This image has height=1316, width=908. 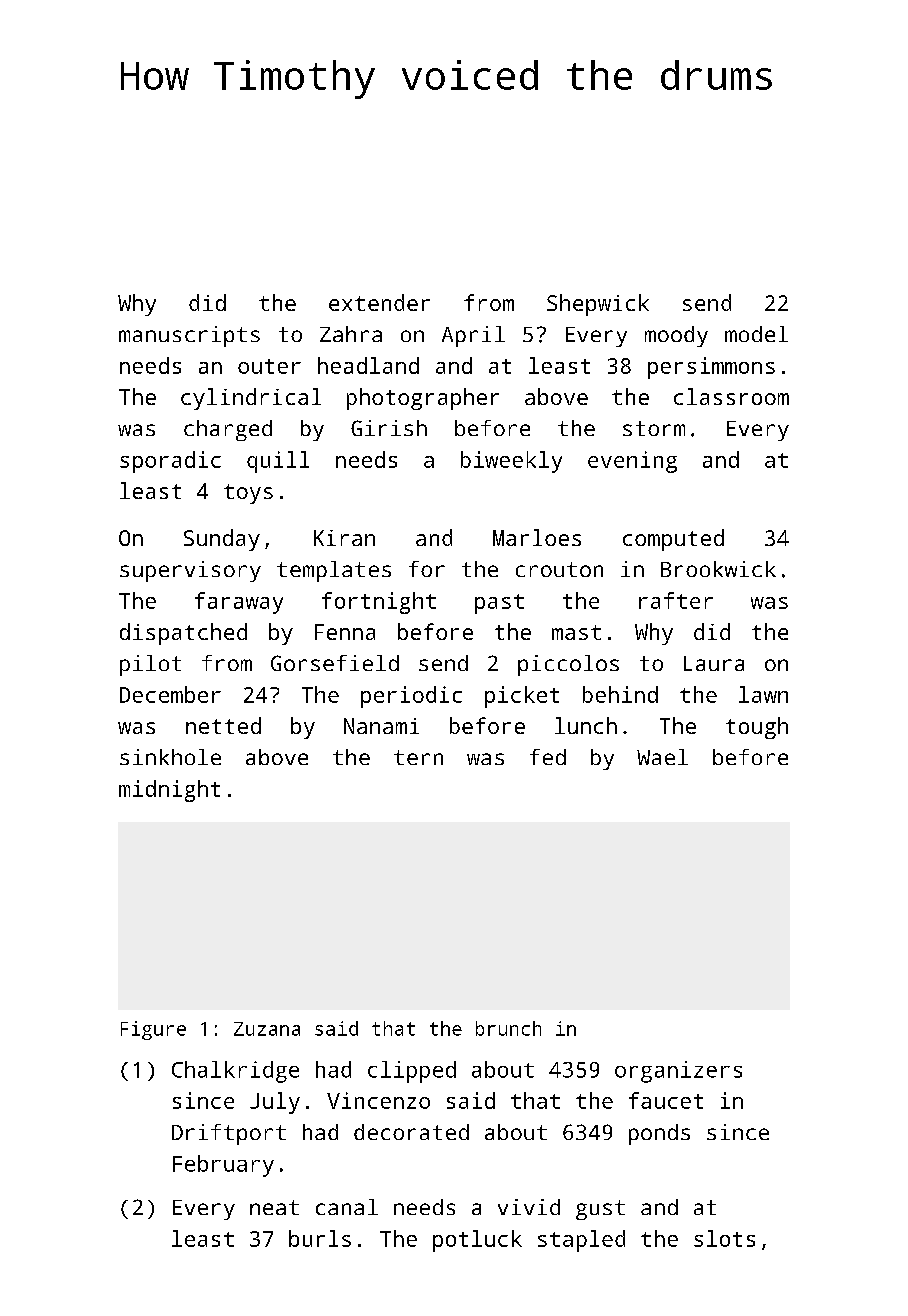 What do you see at coordinates (153, 1030) in the image?
I see `Figure` at bounding box center [153, 1030].
